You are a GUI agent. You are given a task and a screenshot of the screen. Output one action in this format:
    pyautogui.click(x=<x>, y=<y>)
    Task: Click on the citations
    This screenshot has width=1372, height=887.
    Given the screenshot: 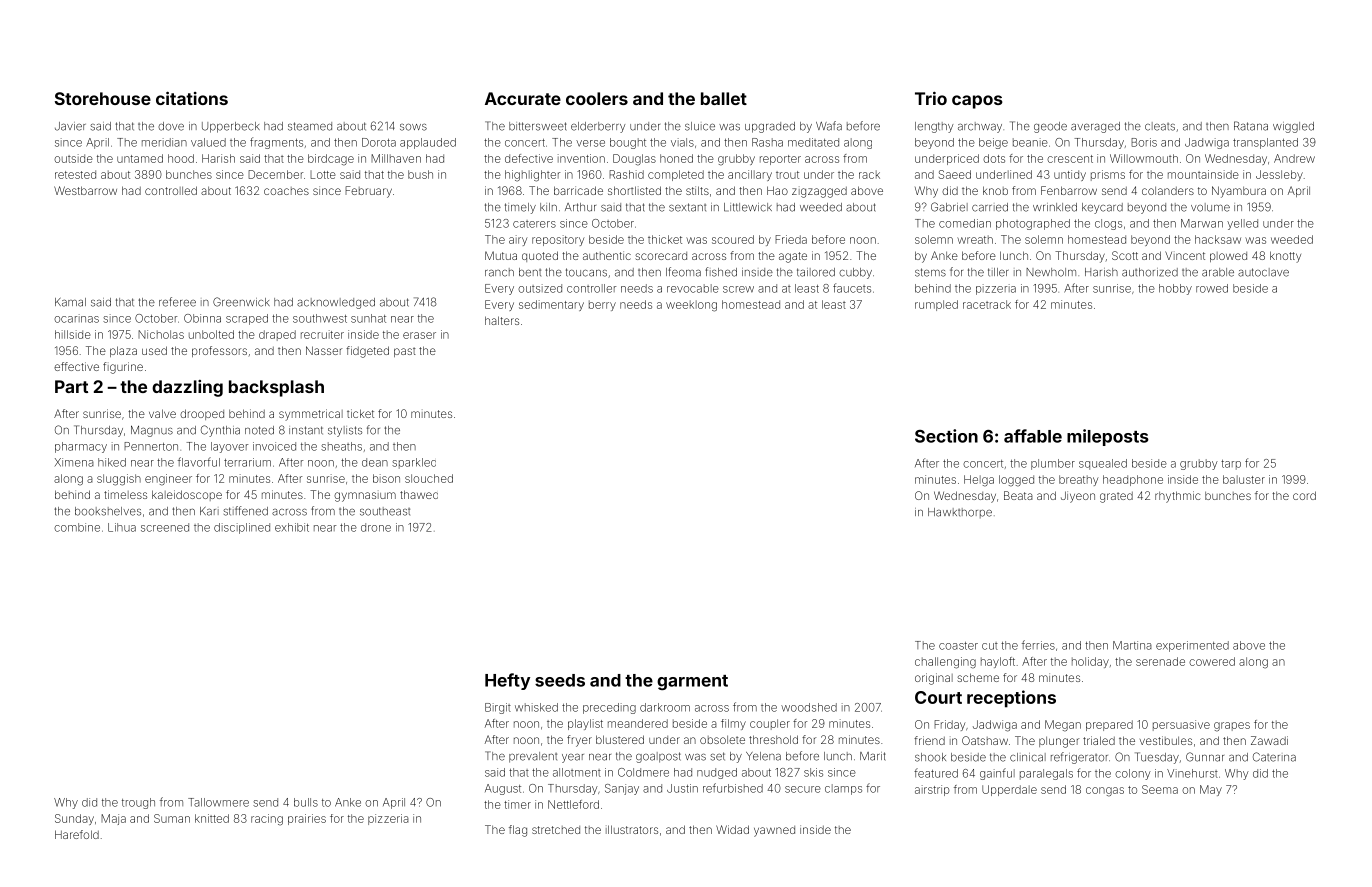 What is the action you would take?
    pyautogui.click(x=192, y=98)
